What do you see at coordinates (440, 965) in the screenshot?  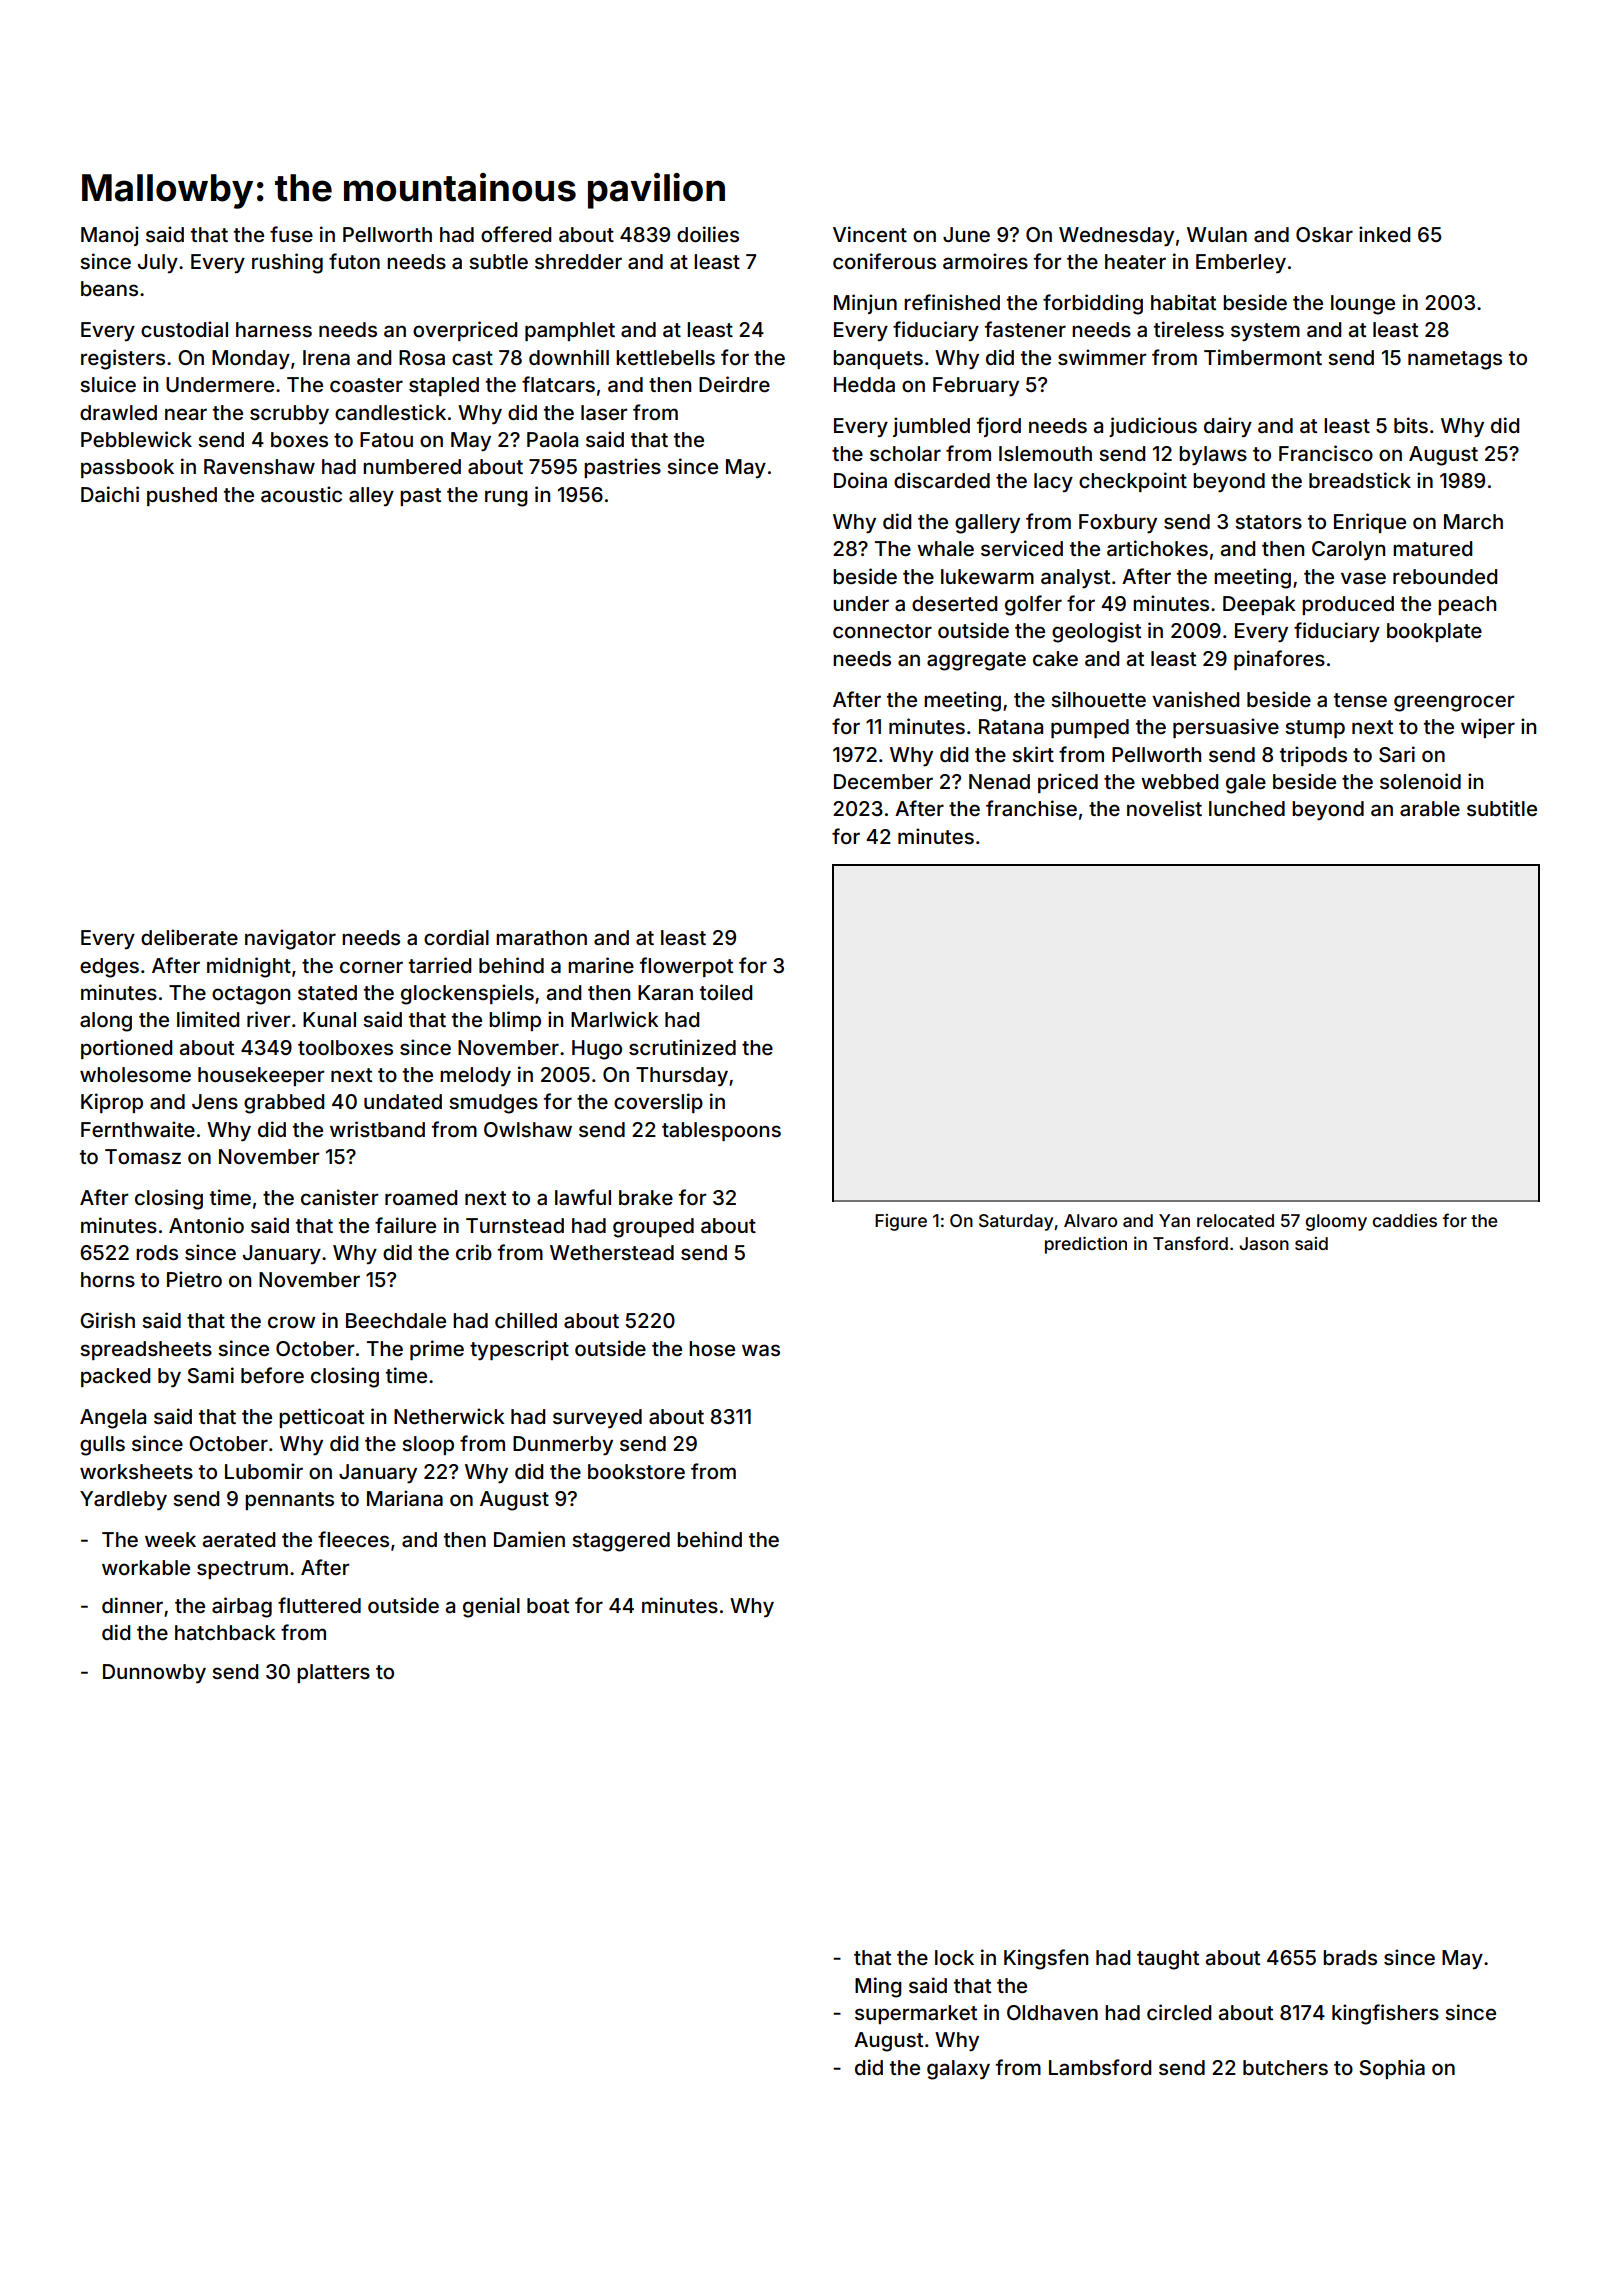 I see `tarried` at bounding box center [440, 965].
